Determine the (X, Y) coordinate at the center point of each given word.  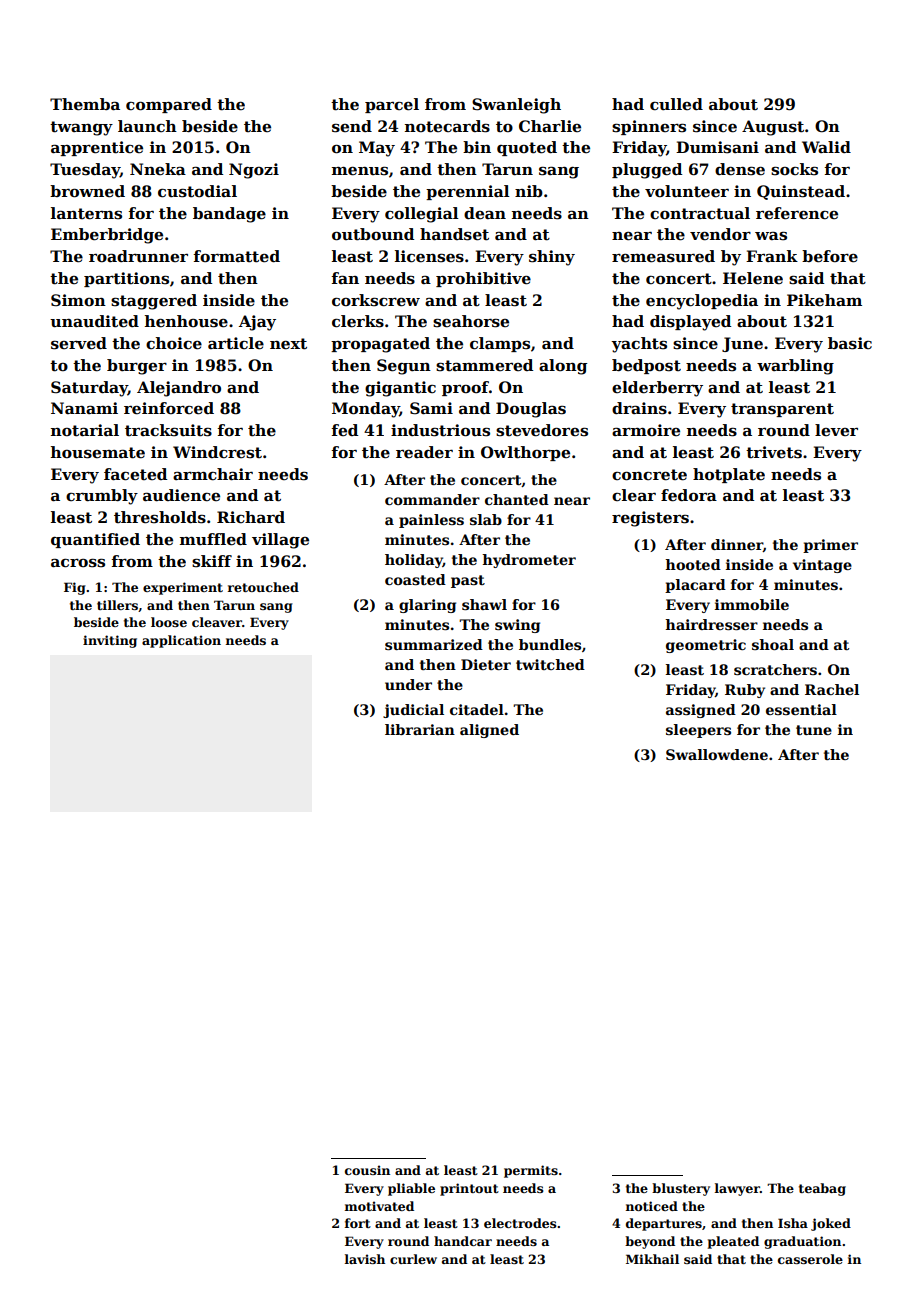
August (773, 128)
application (181, 641)
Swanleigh (516, 106)
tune (814, 730)
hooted (693, 564)
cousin (367, 1170)
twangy (81, 128)
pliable (411, 1189)
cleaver (217, 622)
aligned (489, 731)
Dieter (486, 664)
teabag (822, 1189)
